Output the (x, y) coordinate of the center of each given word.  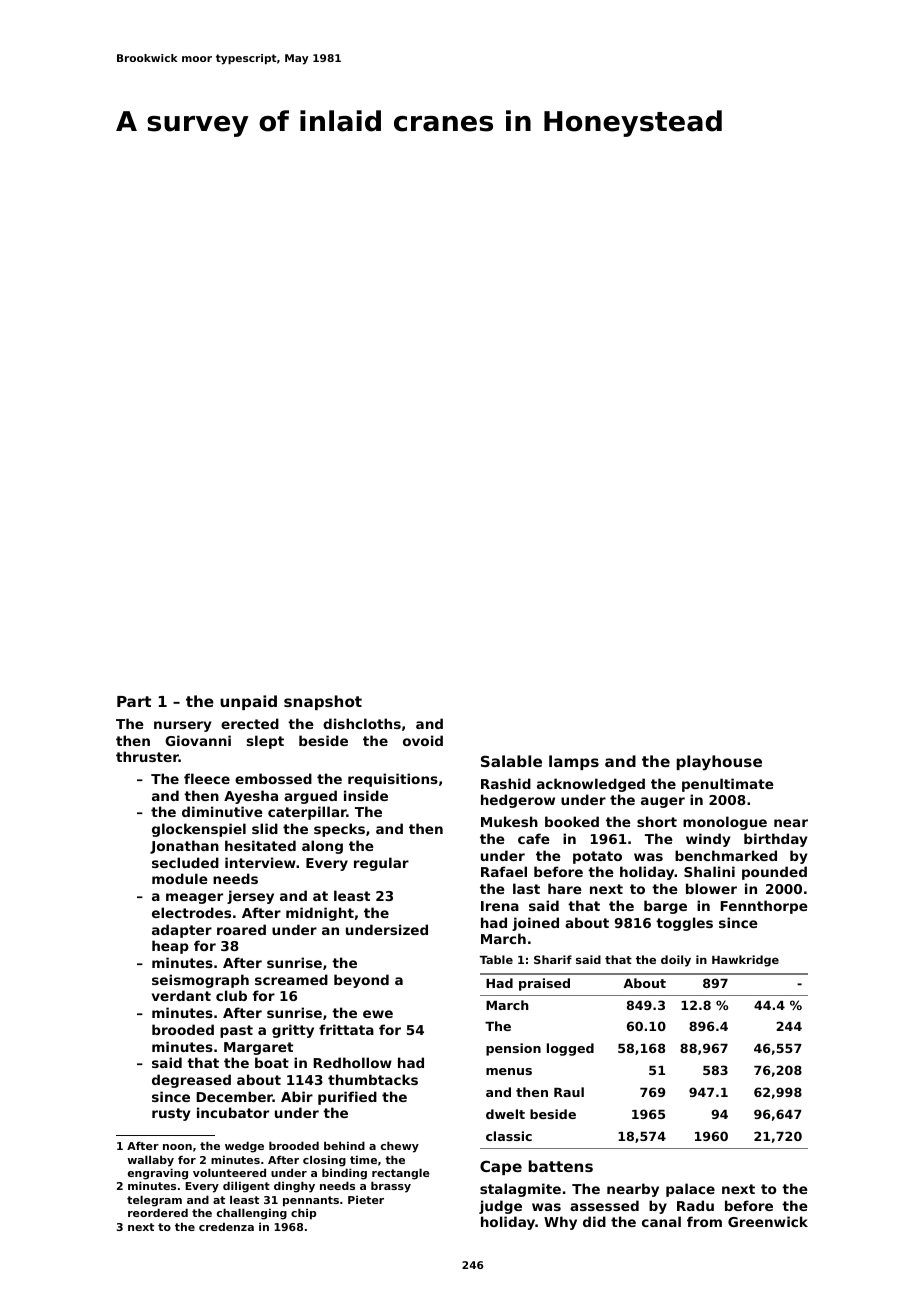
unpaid (248, 702)
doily (676, 961)
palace (690, 1190)
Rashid (506, 783)
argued (310, 797)
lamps (574, 762)
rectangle (401, 1174)
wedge (244, 1147)
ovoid (423, 740)
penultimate (728, 785)
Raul (569, 1092)
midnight (320, 914)
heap (170, 947)
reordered (158, 1212)
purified (347, 1098)
